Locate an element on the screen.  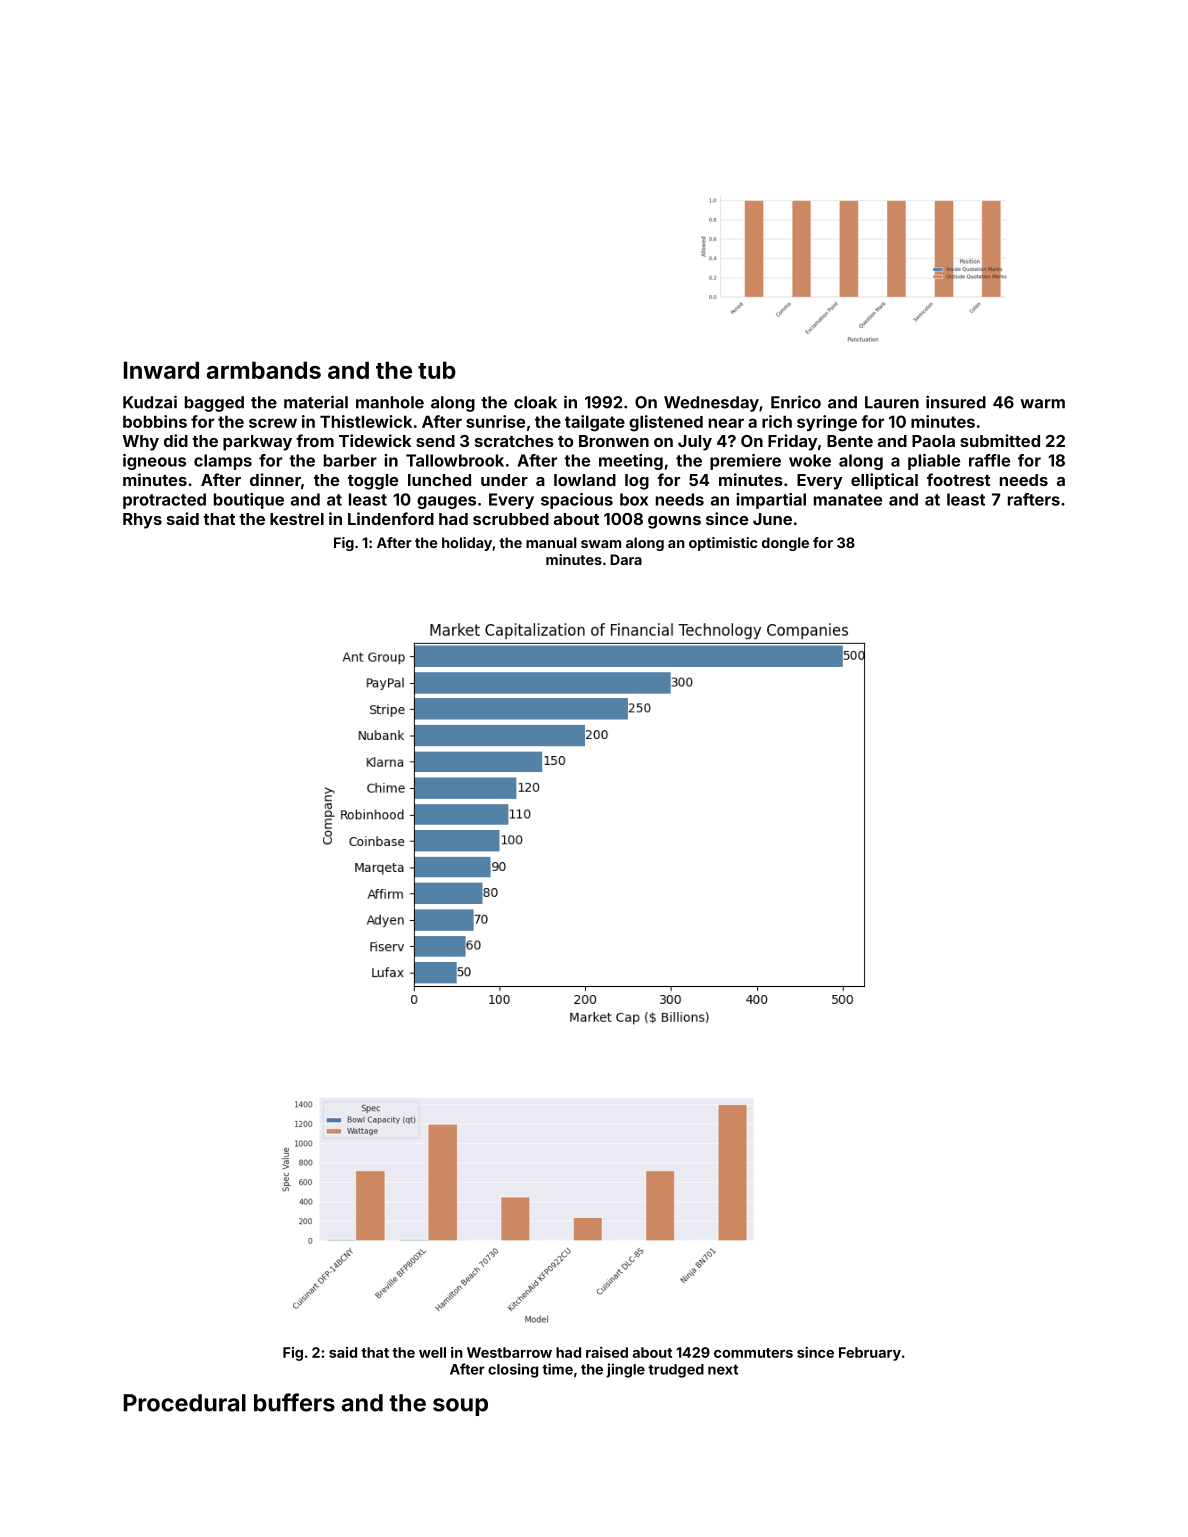
Procedural is located at coordinates (185, 1403).
